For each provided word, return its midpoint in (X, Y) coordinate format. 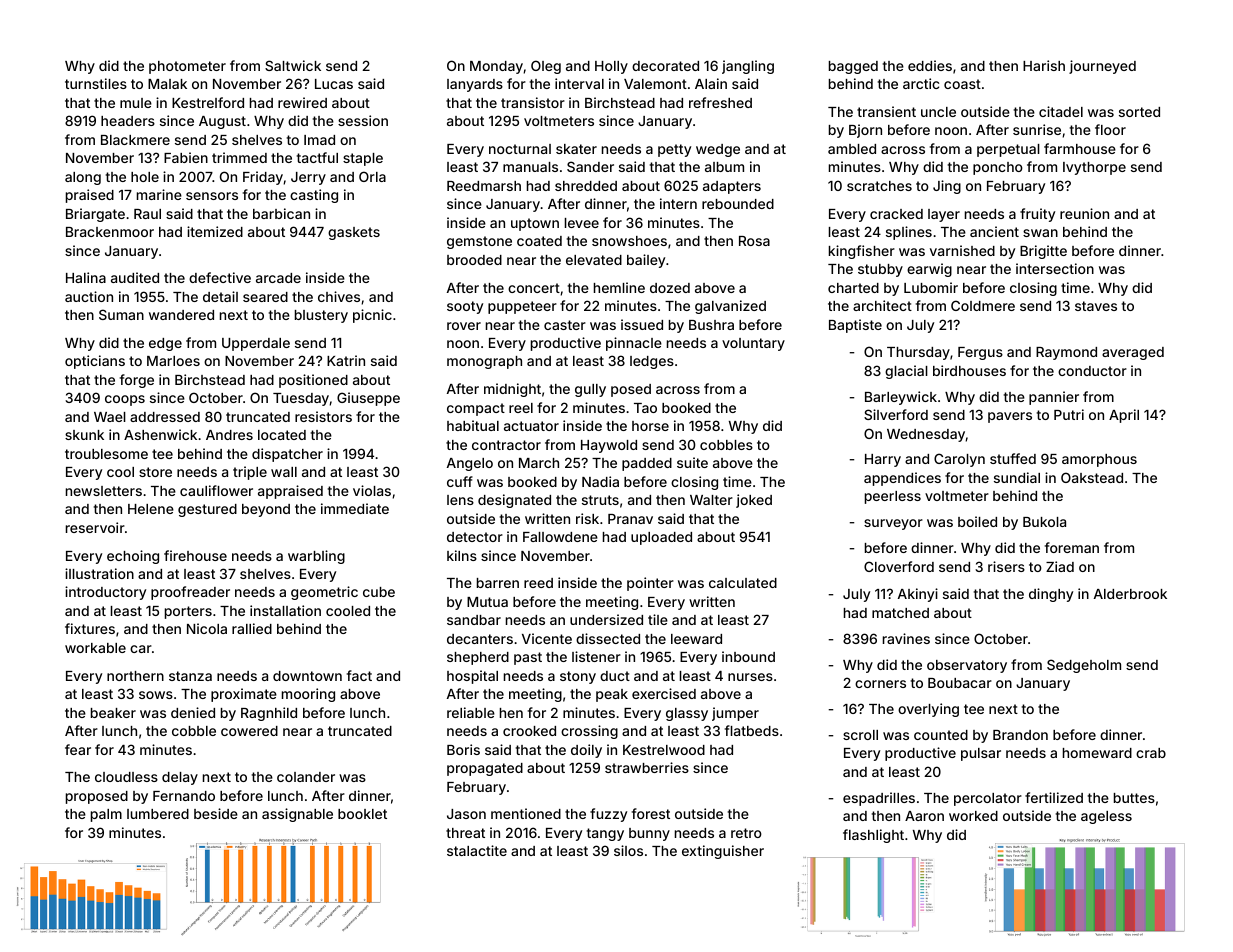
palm (106, 815)
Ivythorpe (1094, 168)
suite (692, 462)
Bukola (1044, 522)
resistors (323, 416)
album (724, 167)
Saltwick (293, 65)
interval (579, 83)
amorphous (1099, 460)
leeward (696, 639)
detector (475, 537)
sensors (212, 196)
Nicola (207, 628)
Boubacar (960, 683)
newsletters (104, 491)
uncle (938, 112)
